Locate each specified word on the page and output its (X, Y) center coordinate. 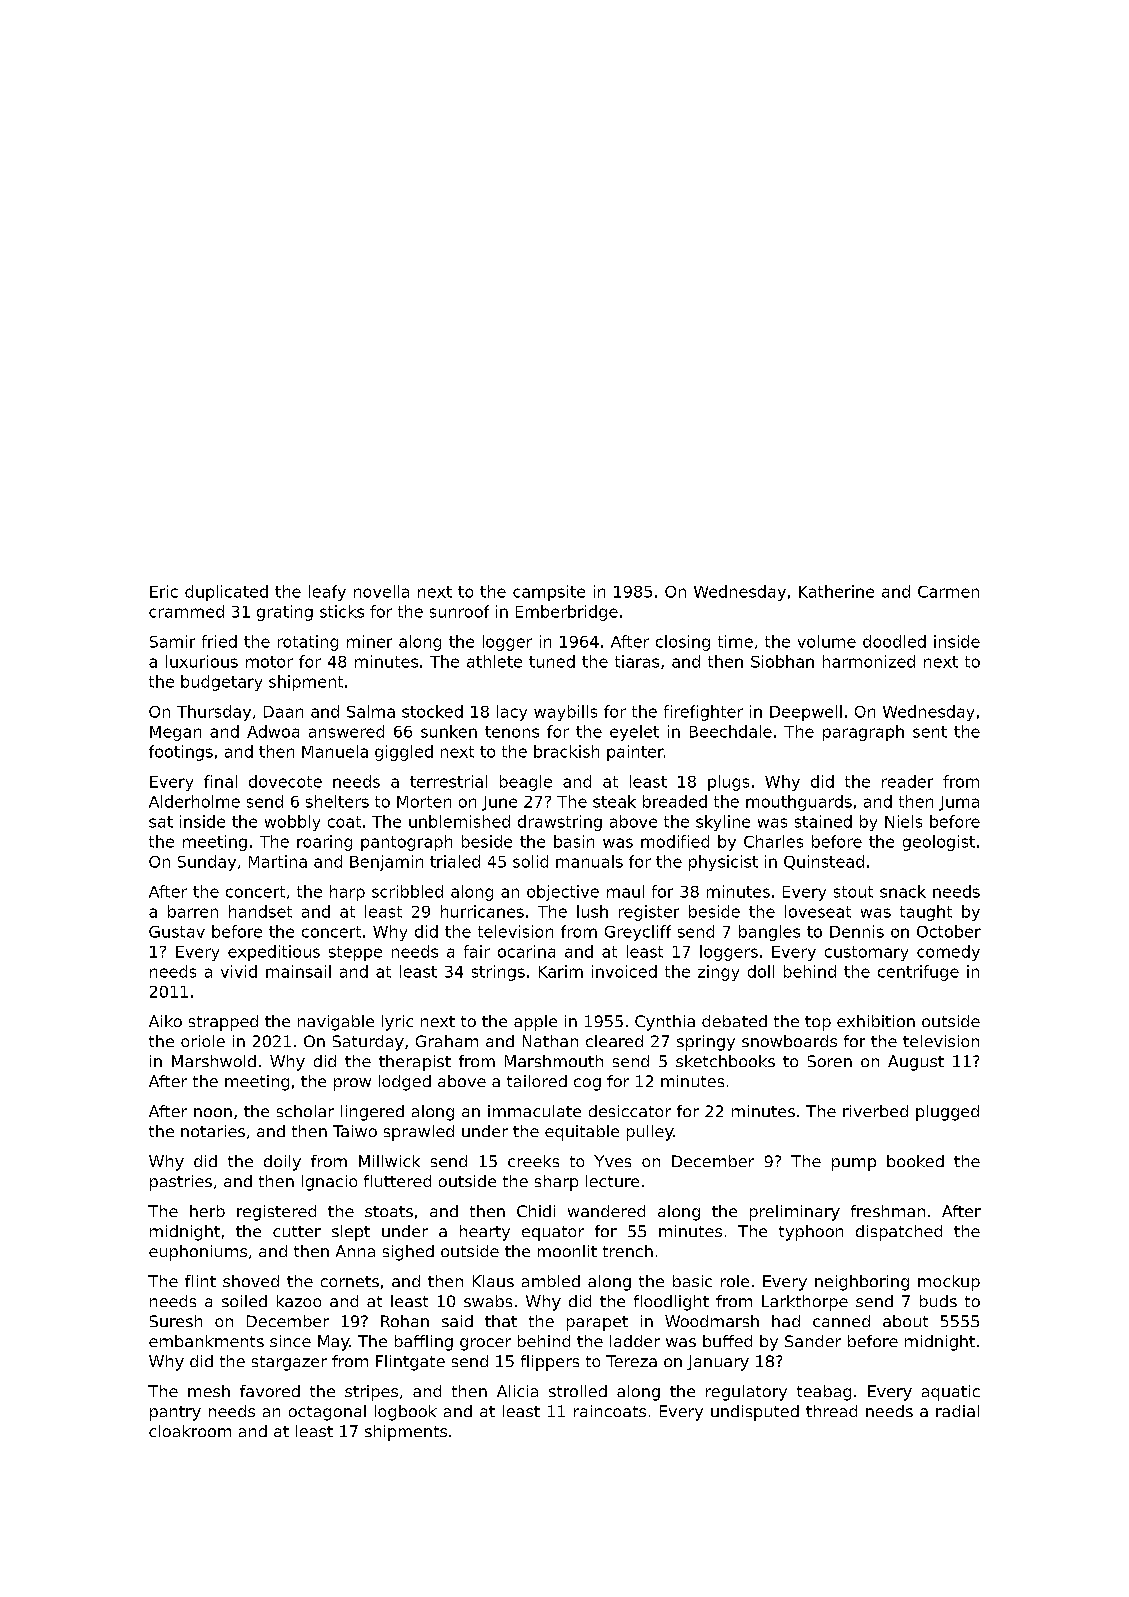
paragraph (863, 733)
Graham (447, 1041)
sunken (449, 731)
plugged (947, 1113)
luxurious (202, 661)
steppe (355, 953)
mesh (209, 1391)
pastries (181, 1183)
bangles (769, 933)
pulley (650, 1133)
